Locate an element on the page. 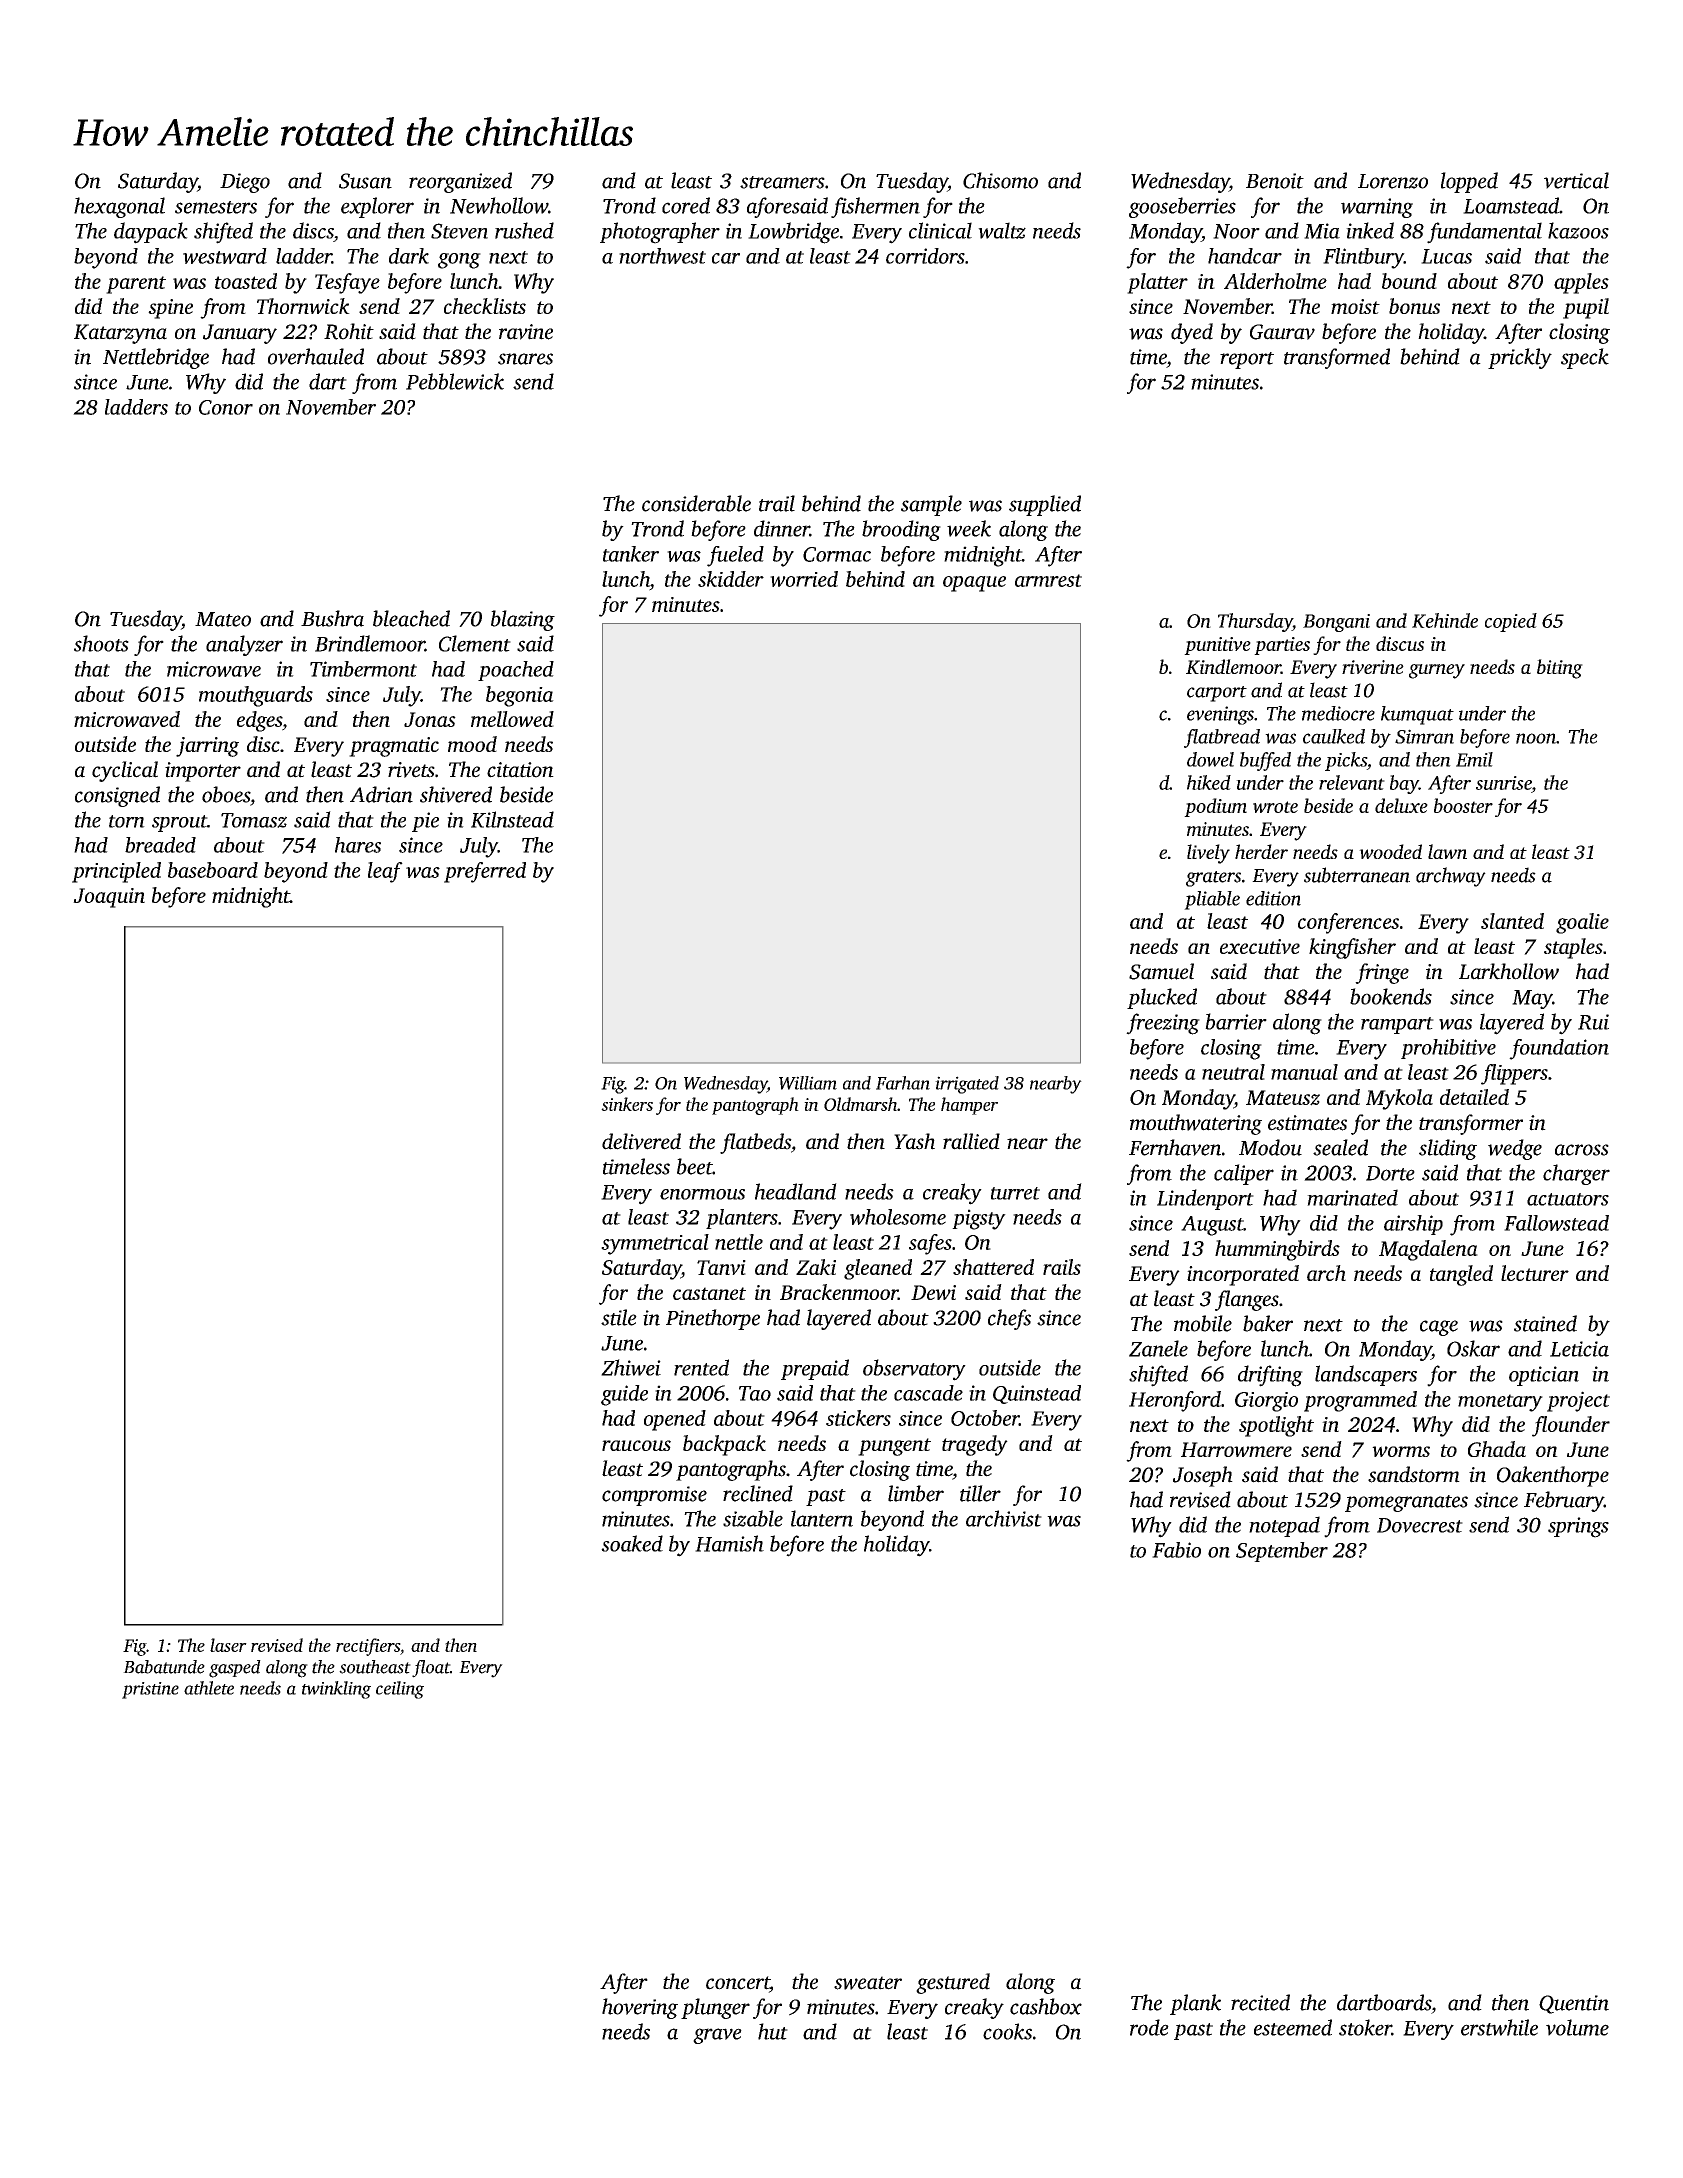 The height and width of the page is (2178, 1683). opaque is located at coordinates (974, 584).
